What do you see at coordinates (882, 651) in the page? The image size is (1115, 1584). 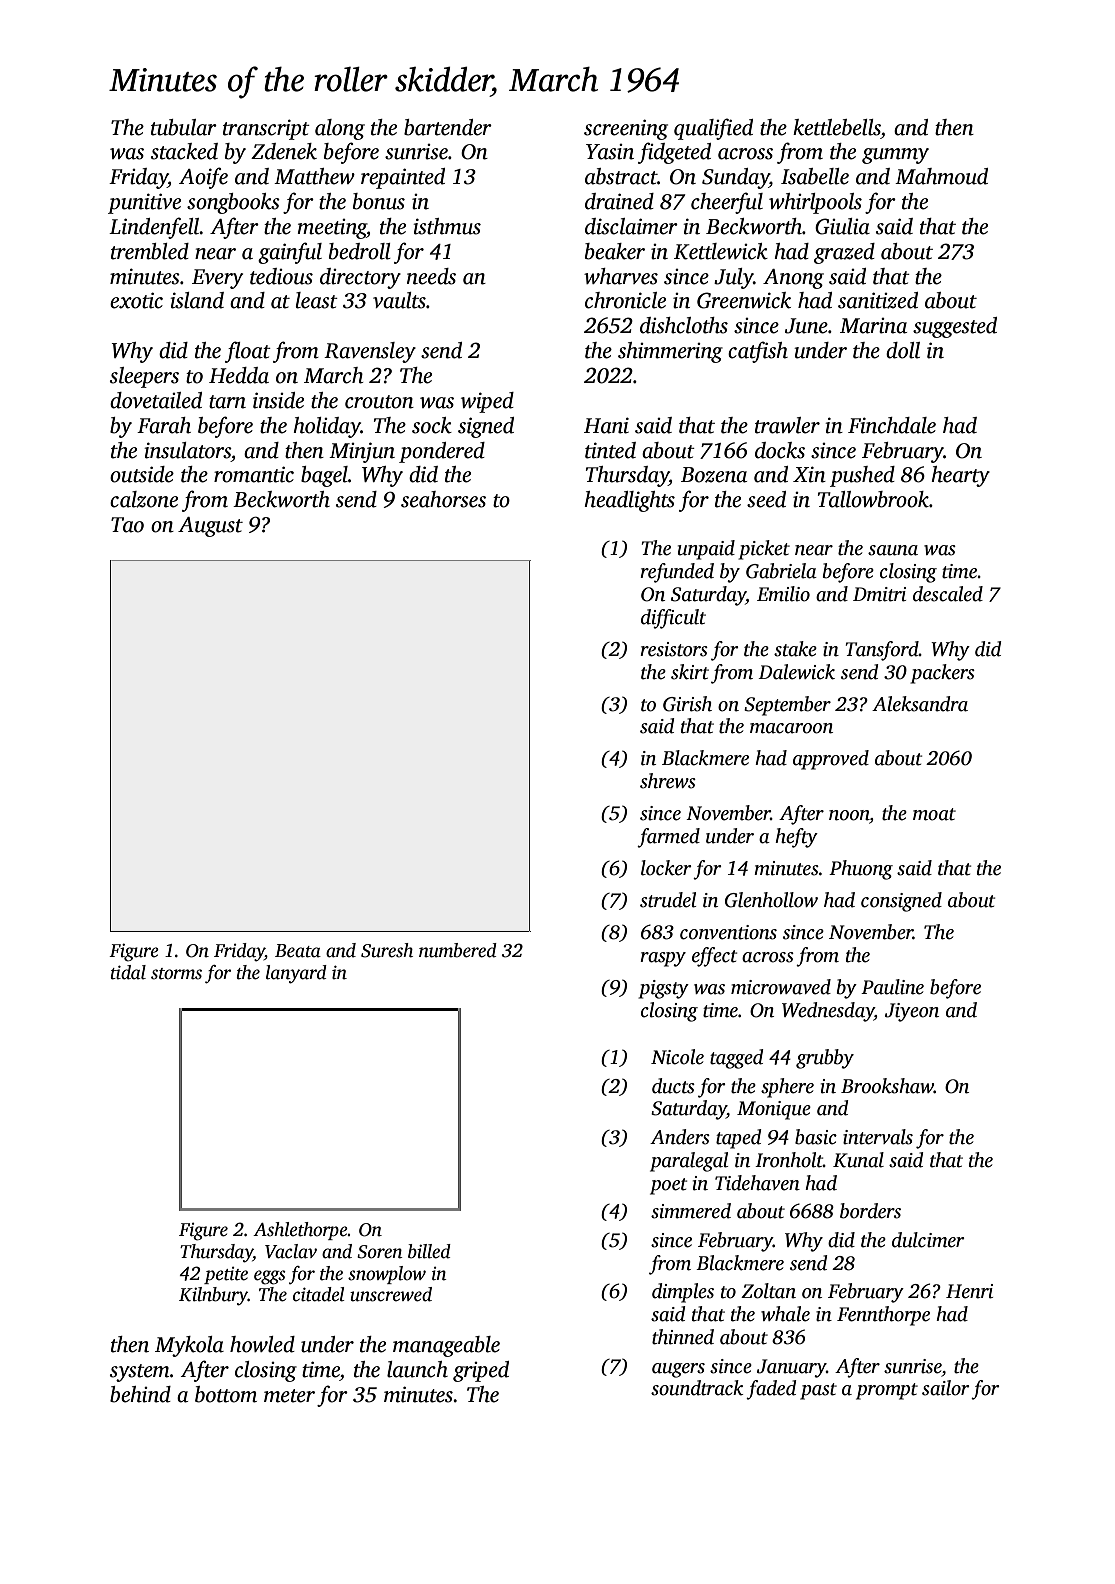 I see `Tansford` at bounding box center [882, 651].
